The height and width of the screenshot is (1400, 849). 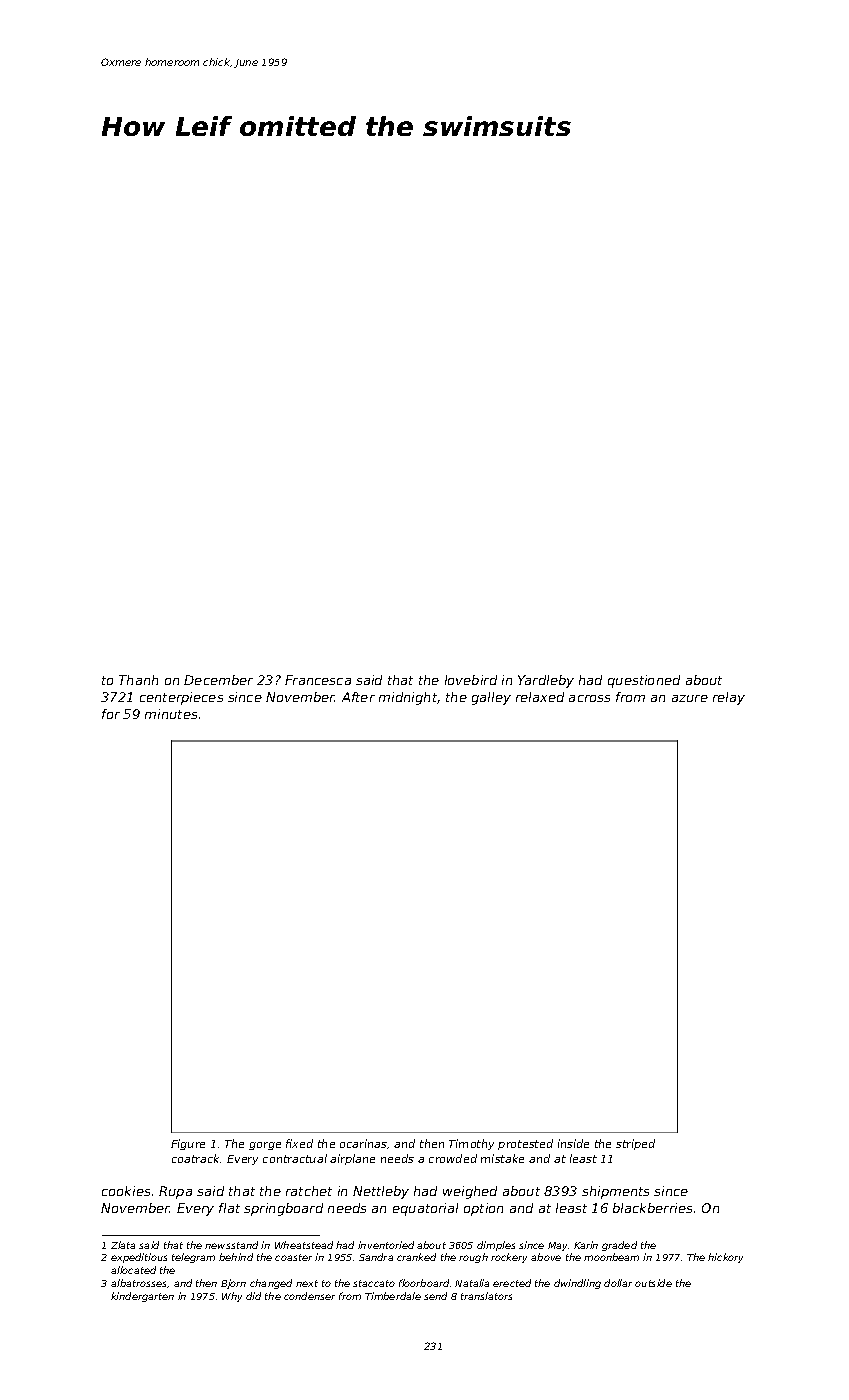 What do you see at coordinates (589, 698) in the screenshot?
I see `across` at bounding box center [589, 698].
